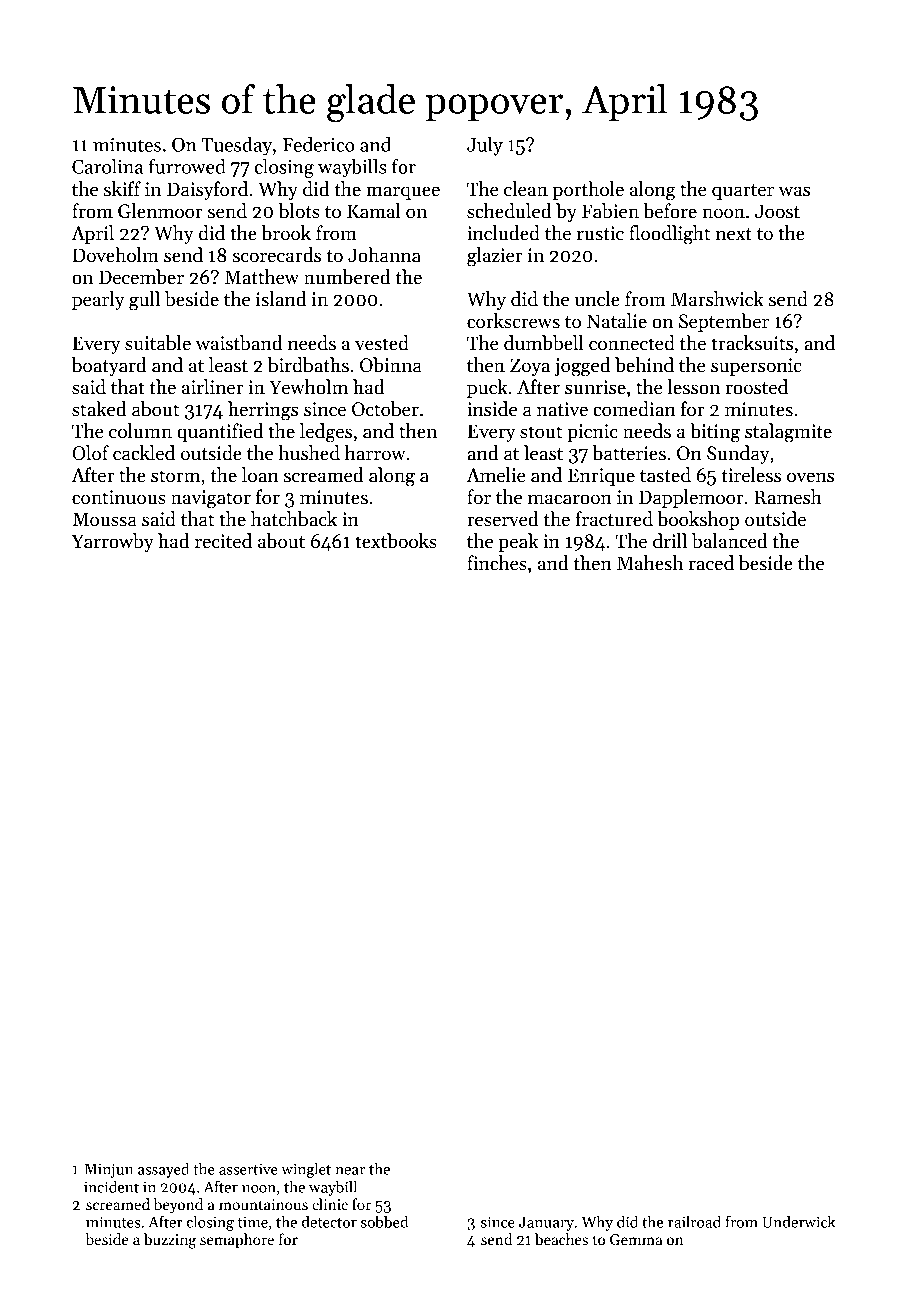  I want to click on raced, so click(711, 563).
